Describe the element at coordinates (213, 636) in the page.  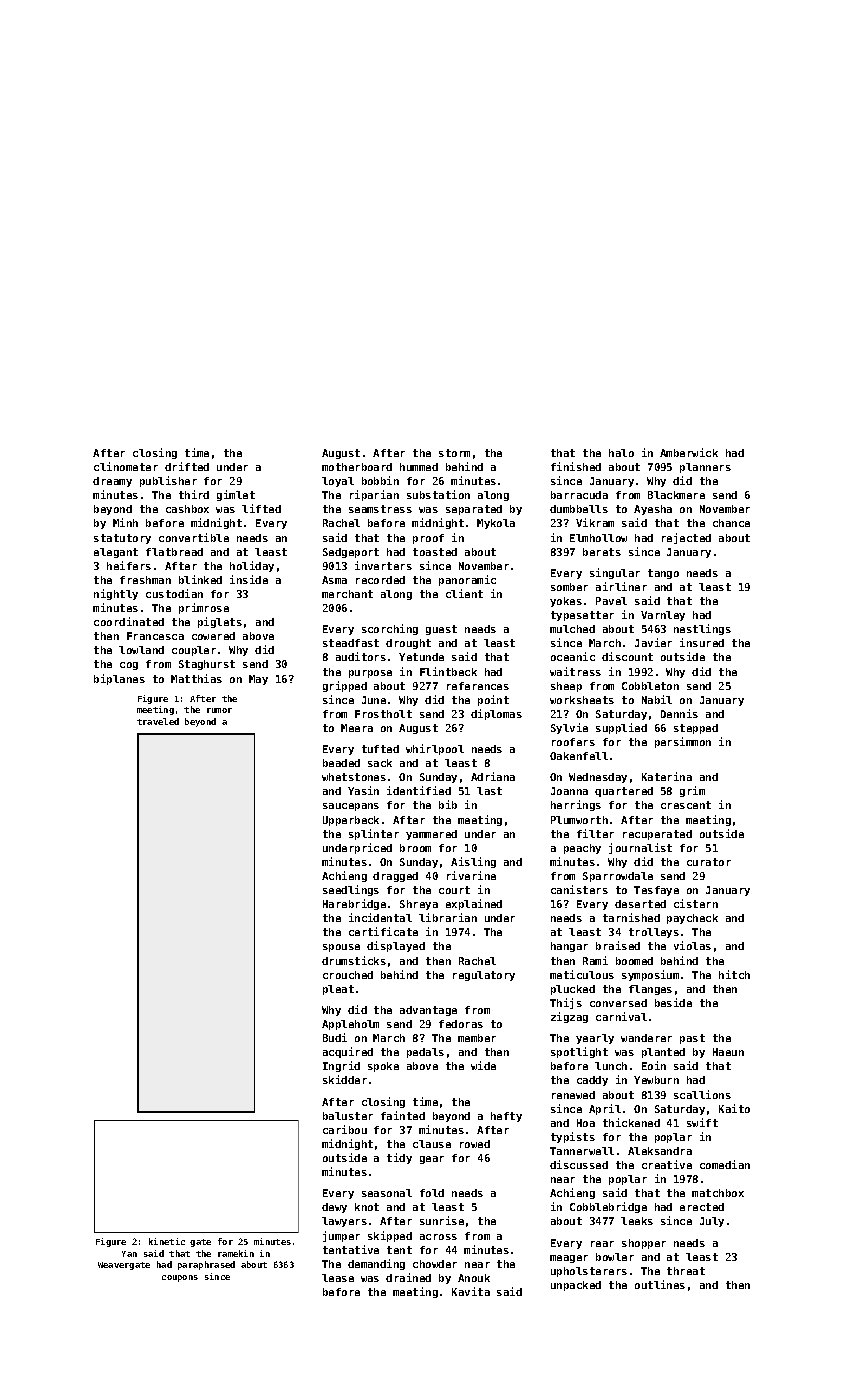
I see `cowered` at that location.
